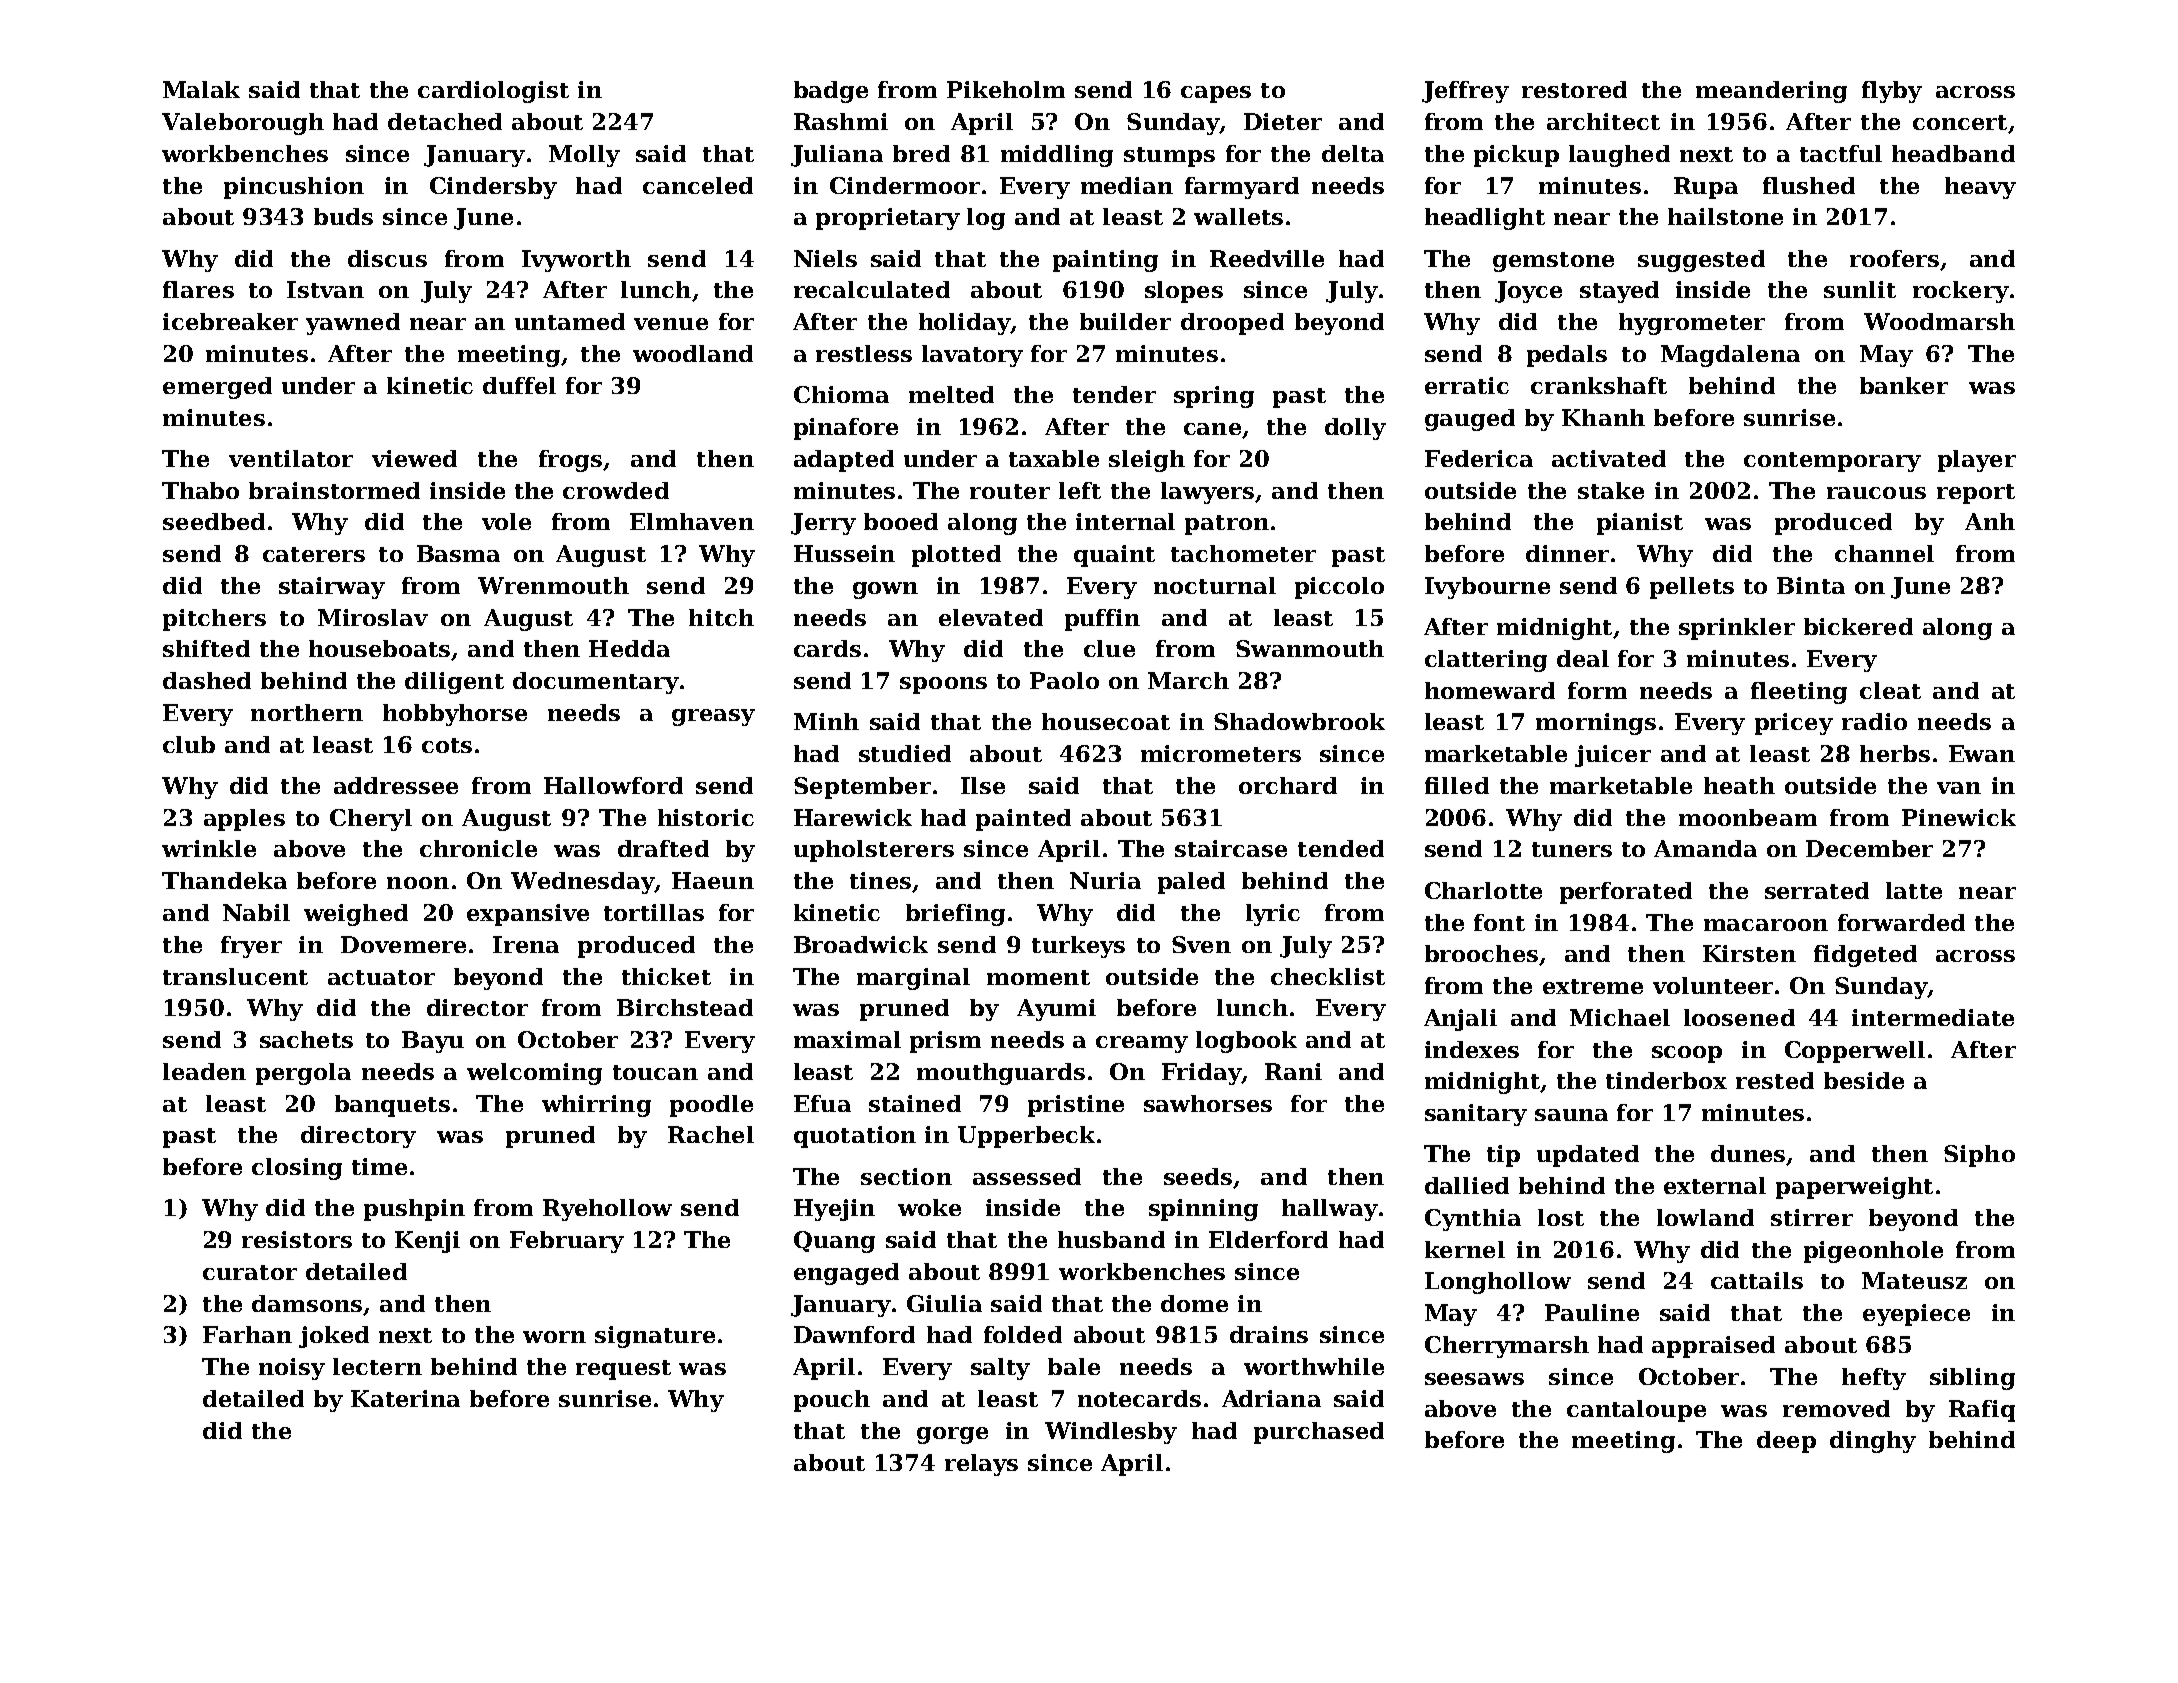 The image size is (2178, 1683). Describe the element at coordinates (1869, 848) in the document. I see `December` at that location.
